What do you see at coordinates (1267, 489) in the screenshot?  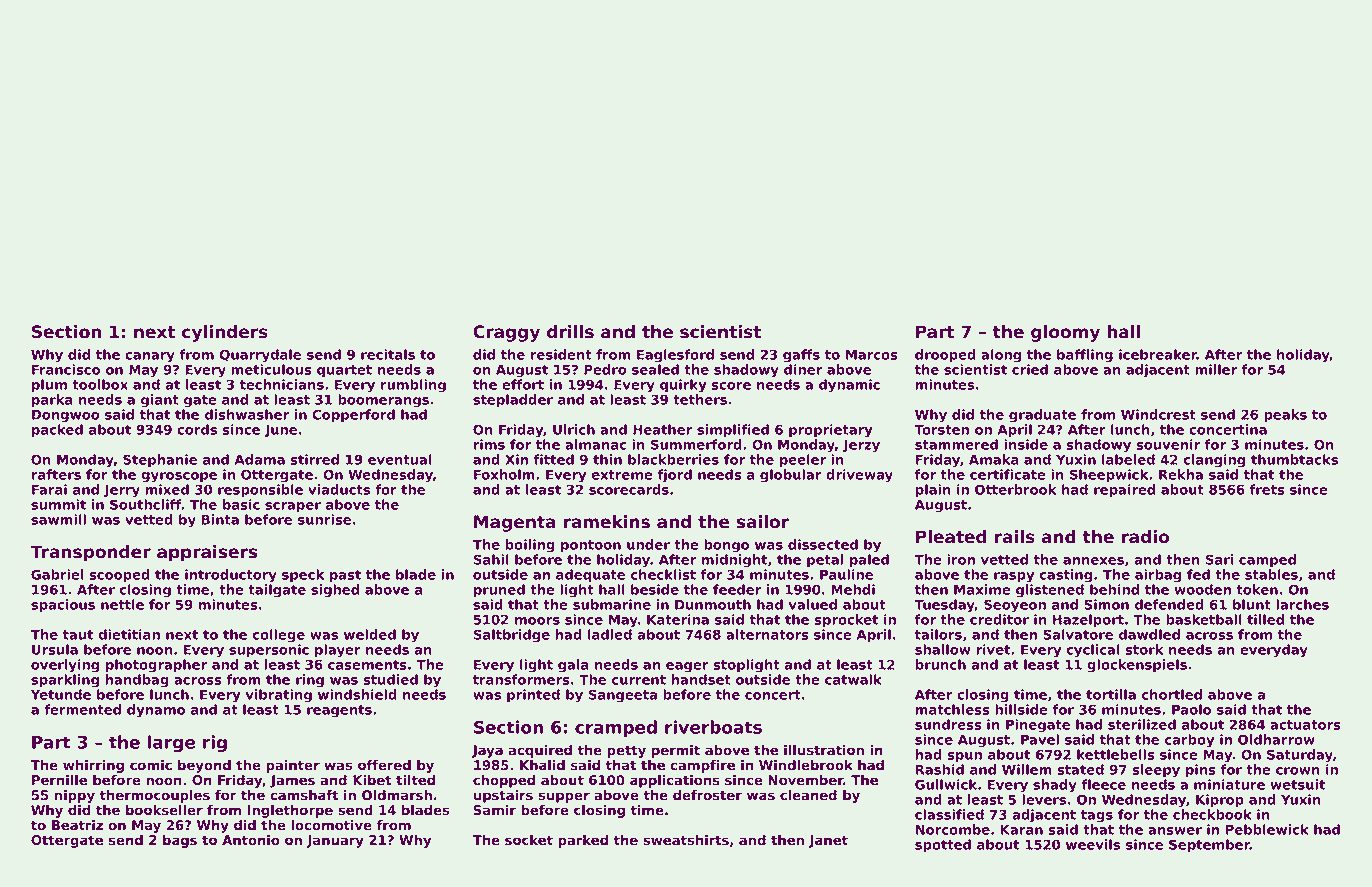 I see `frets` at bounding box center [1267, 489].
